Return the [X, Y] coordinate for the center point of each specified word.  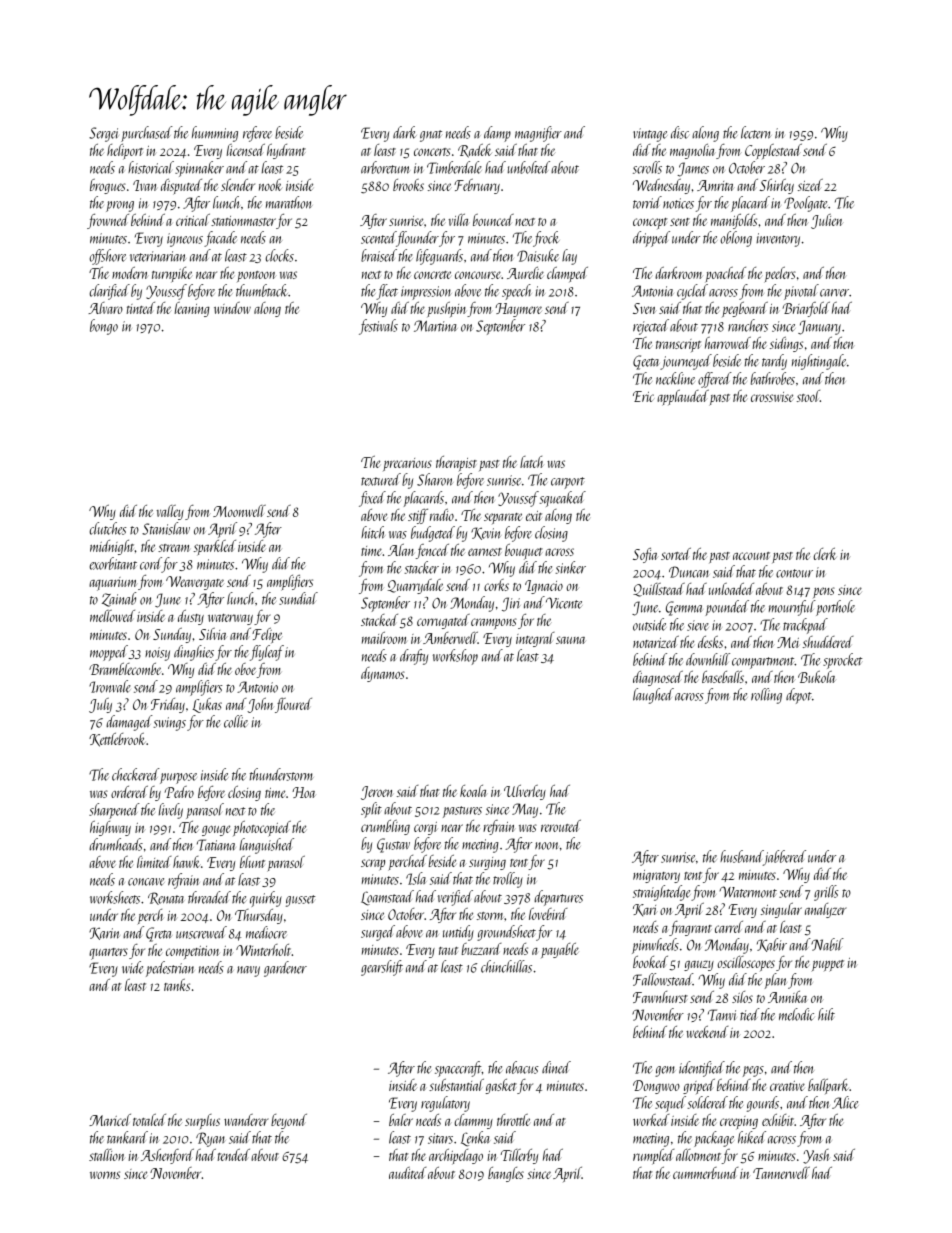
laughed [653, 696]
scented [378, 237]
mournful [792, 608]
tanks [177, 985]
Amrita [715, 185]
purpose [178, 778]
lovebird [548, 914]
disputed [181, 187]
